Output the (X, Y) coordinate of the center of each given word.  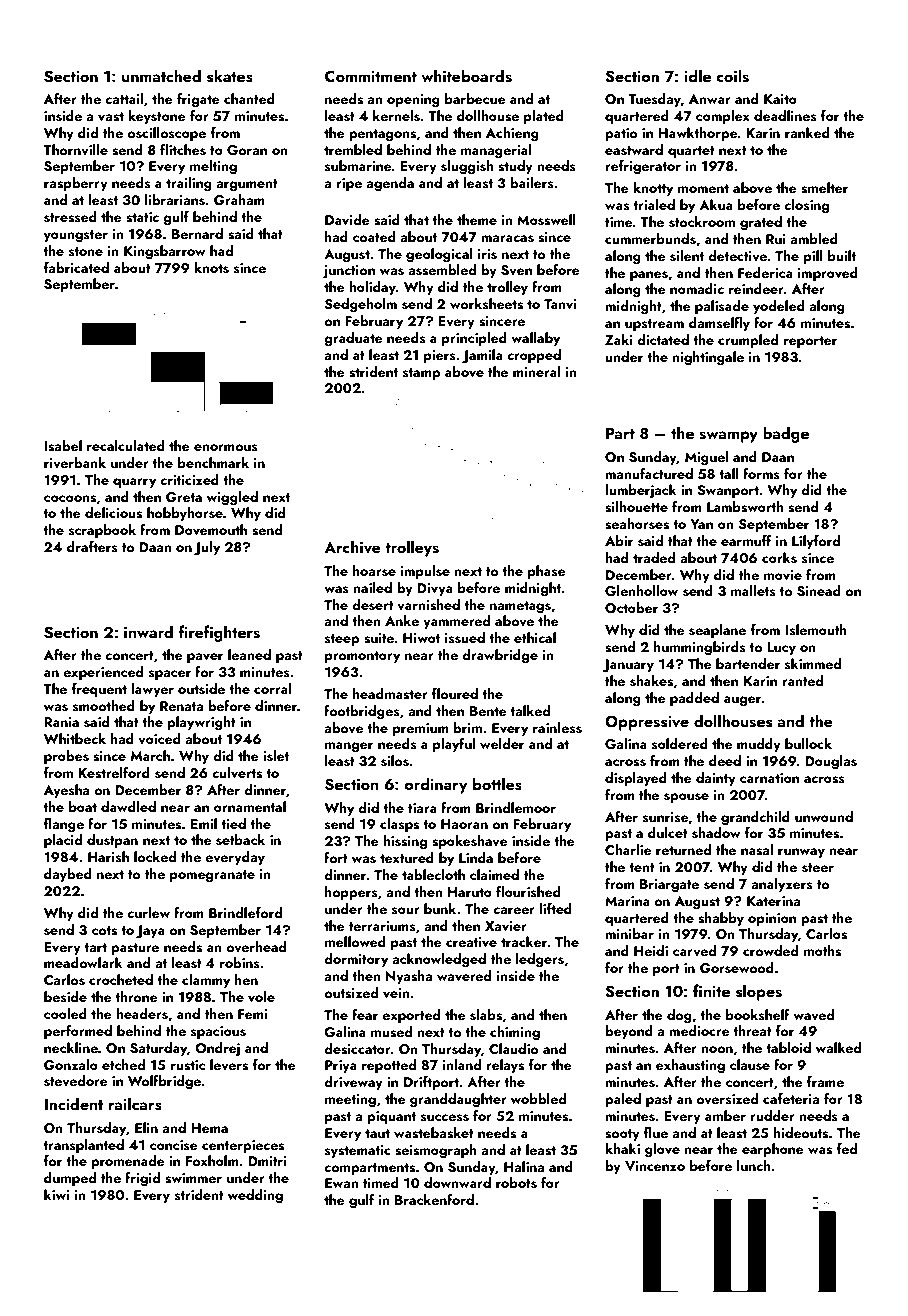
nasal (757, 850)
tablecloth (433, 874)
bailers (532, 183)
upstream (654, 325)
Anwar (710, 99)
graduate (353, 339)
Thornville (75, 149)
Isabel (63, 446)
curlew (148, 912)
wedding (255, 1196)
